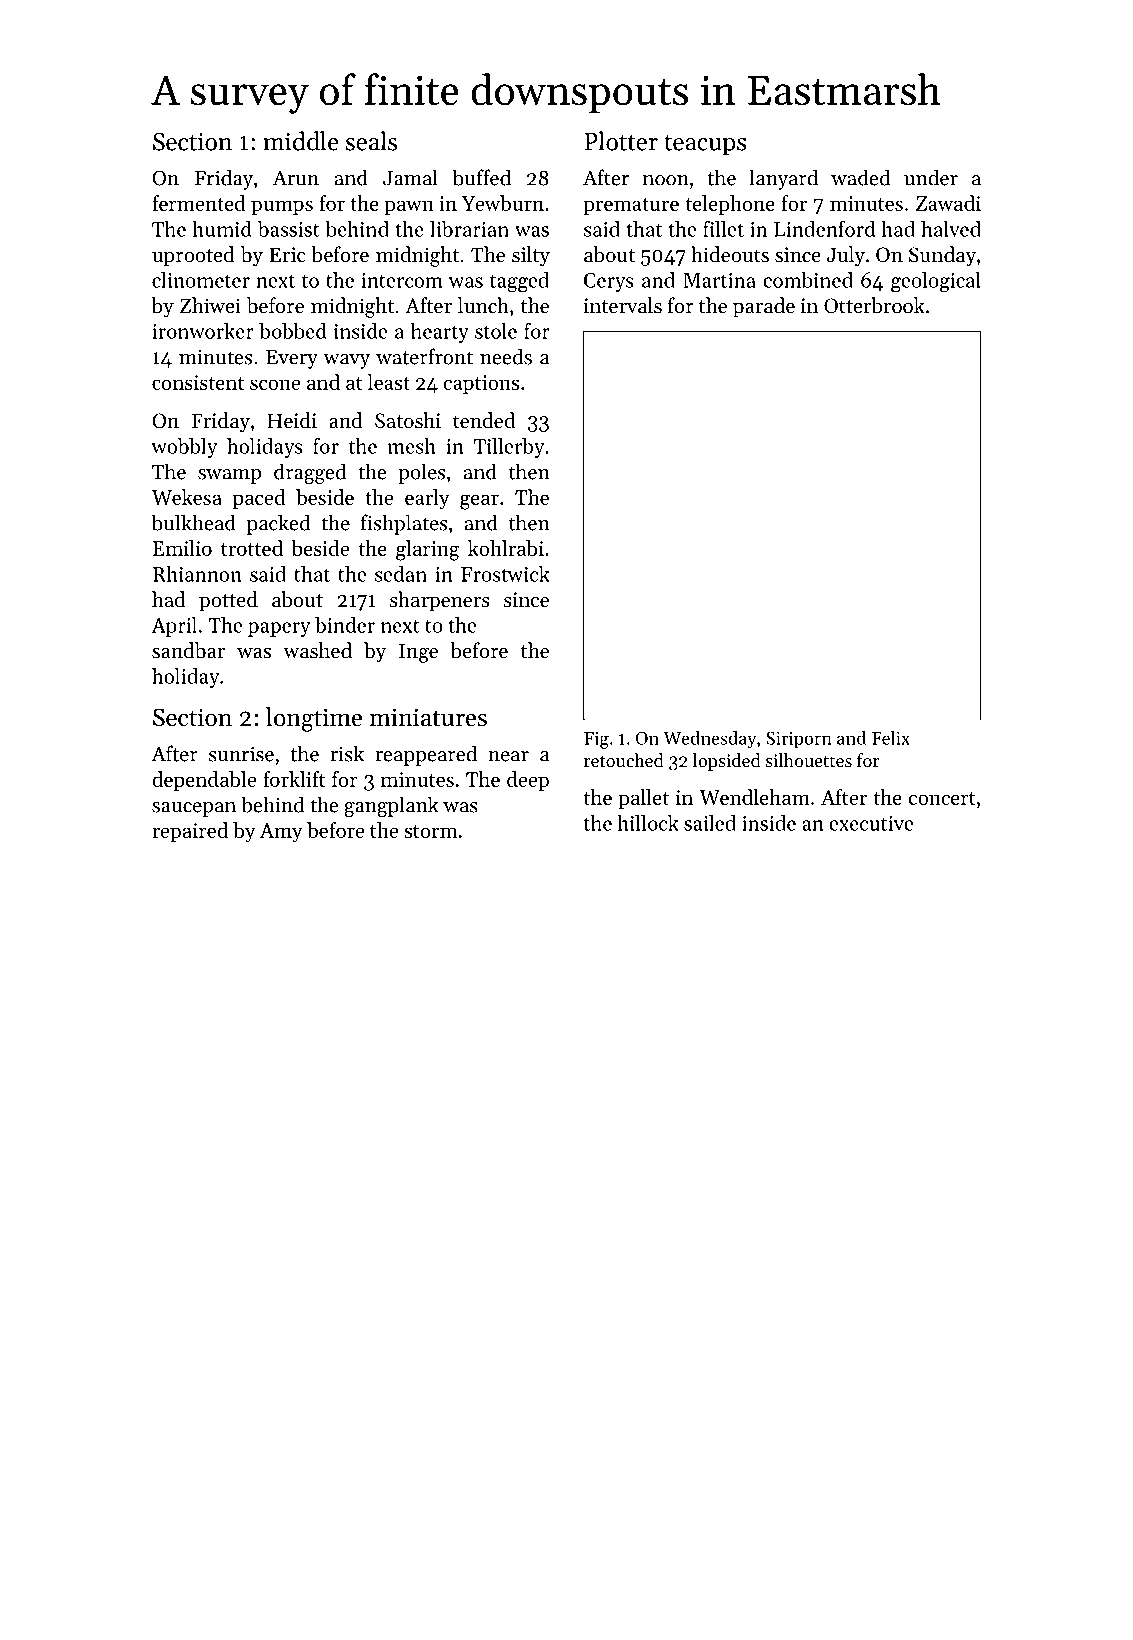  What do you see at coordinates (198, 382) in the screenshot?
I see `consistent` at bounding box center [198, 382].
